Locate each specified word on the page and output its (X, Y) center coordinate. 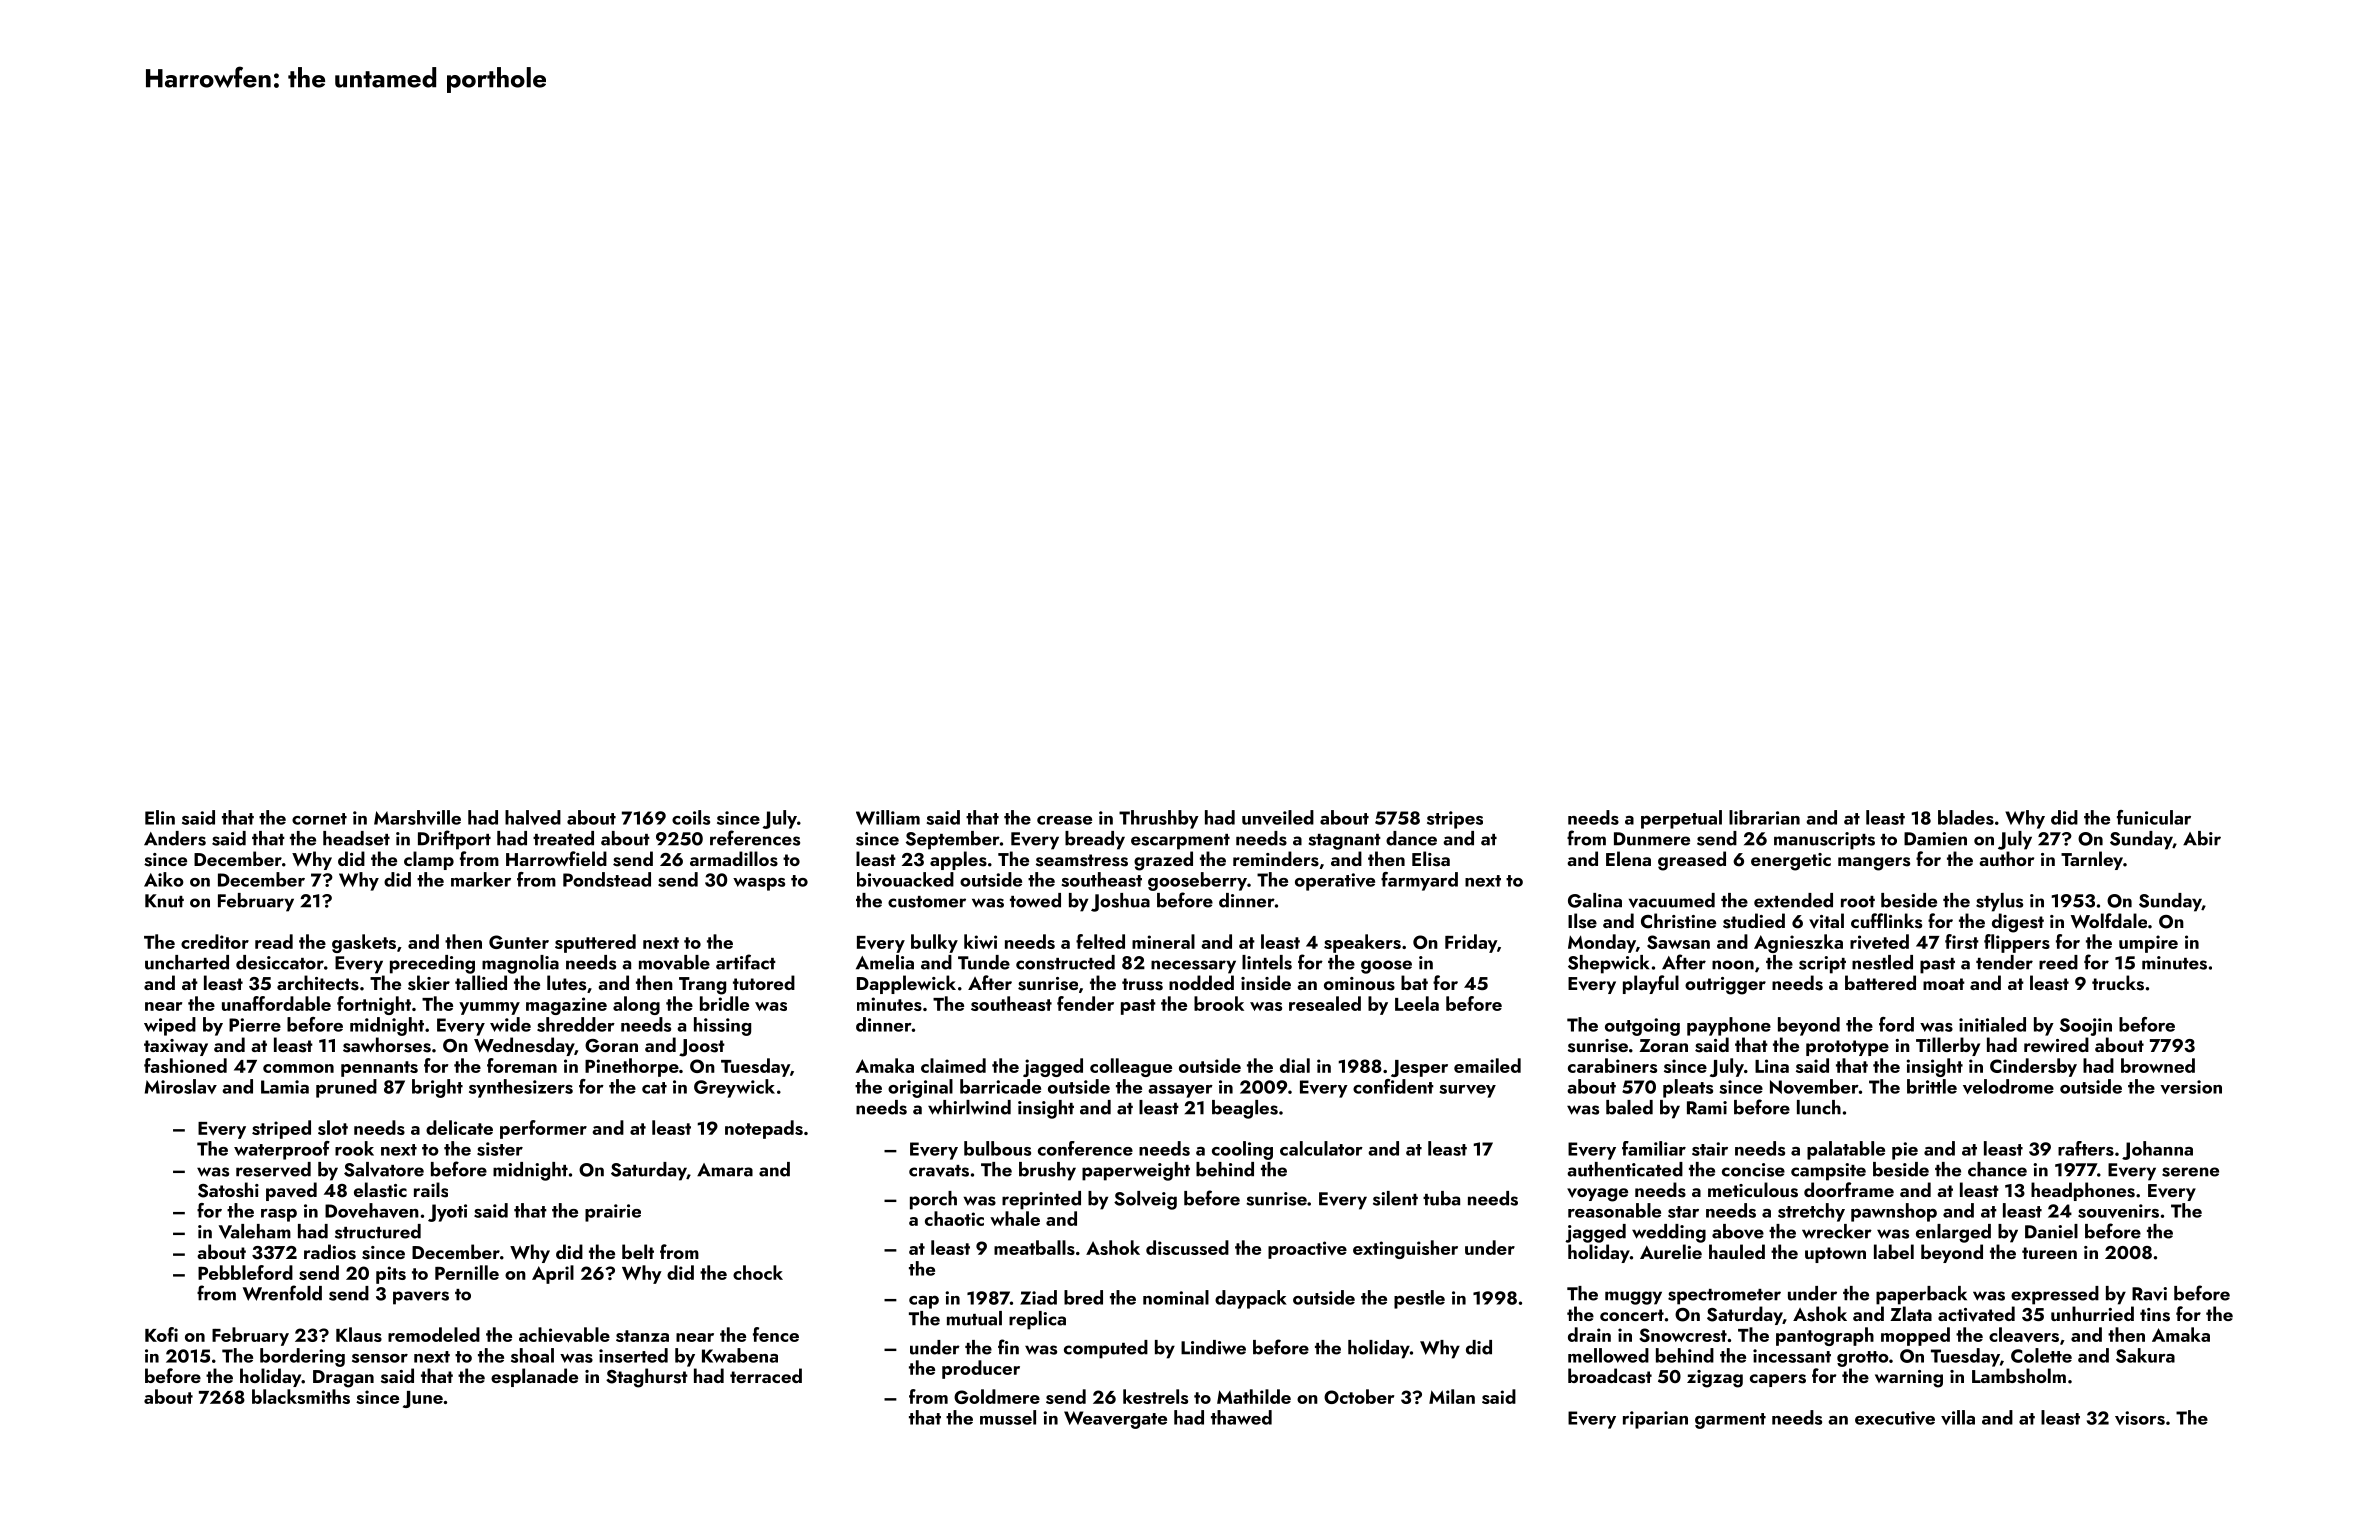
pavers (421, 1298)
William (888, 817)
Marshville (417, 817)
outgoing (1642, 1027)
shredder (576, 1024)
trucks (2118, 983)
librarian (1764, 817)
